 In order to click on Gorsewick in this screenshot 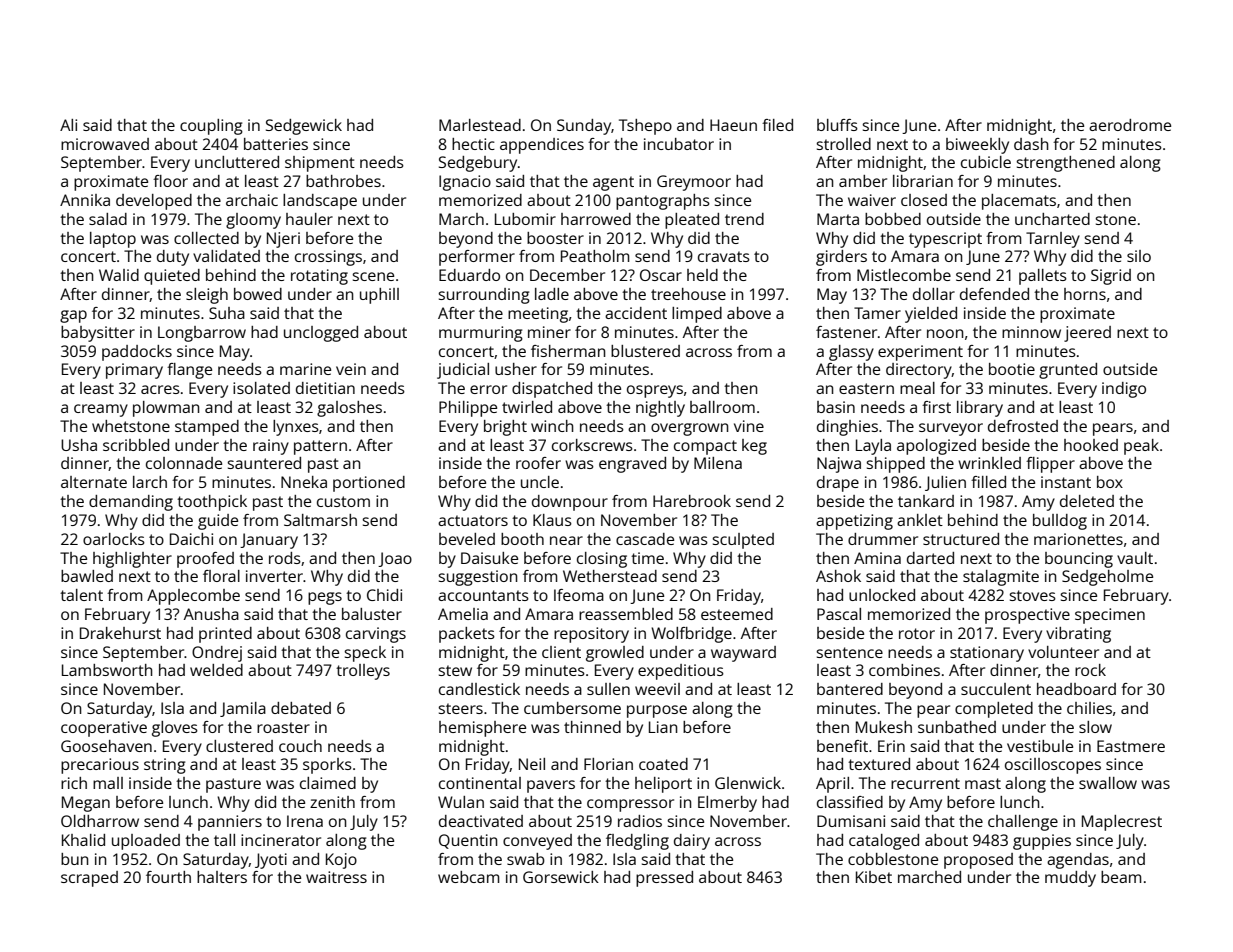, I will do `click(561, 877)`.
